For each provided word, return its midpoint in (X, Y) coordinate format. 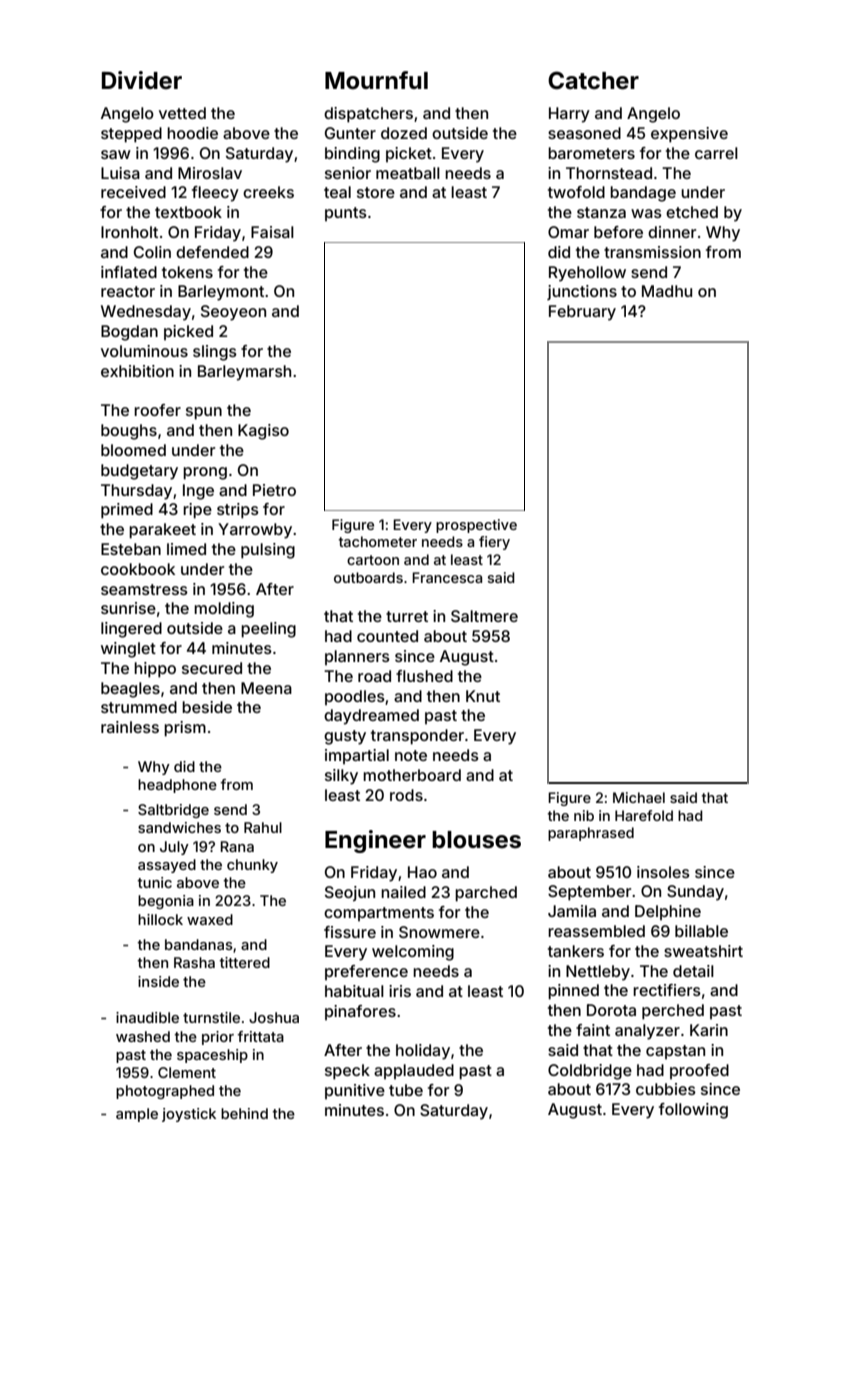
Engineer (375, 841)
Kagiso (263, 432)
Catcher (593, 80)
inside (158, 981)
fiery (494, 543)
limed (186, 549)
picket (409, 154)
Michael (639, 797)
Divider (142, 80)
